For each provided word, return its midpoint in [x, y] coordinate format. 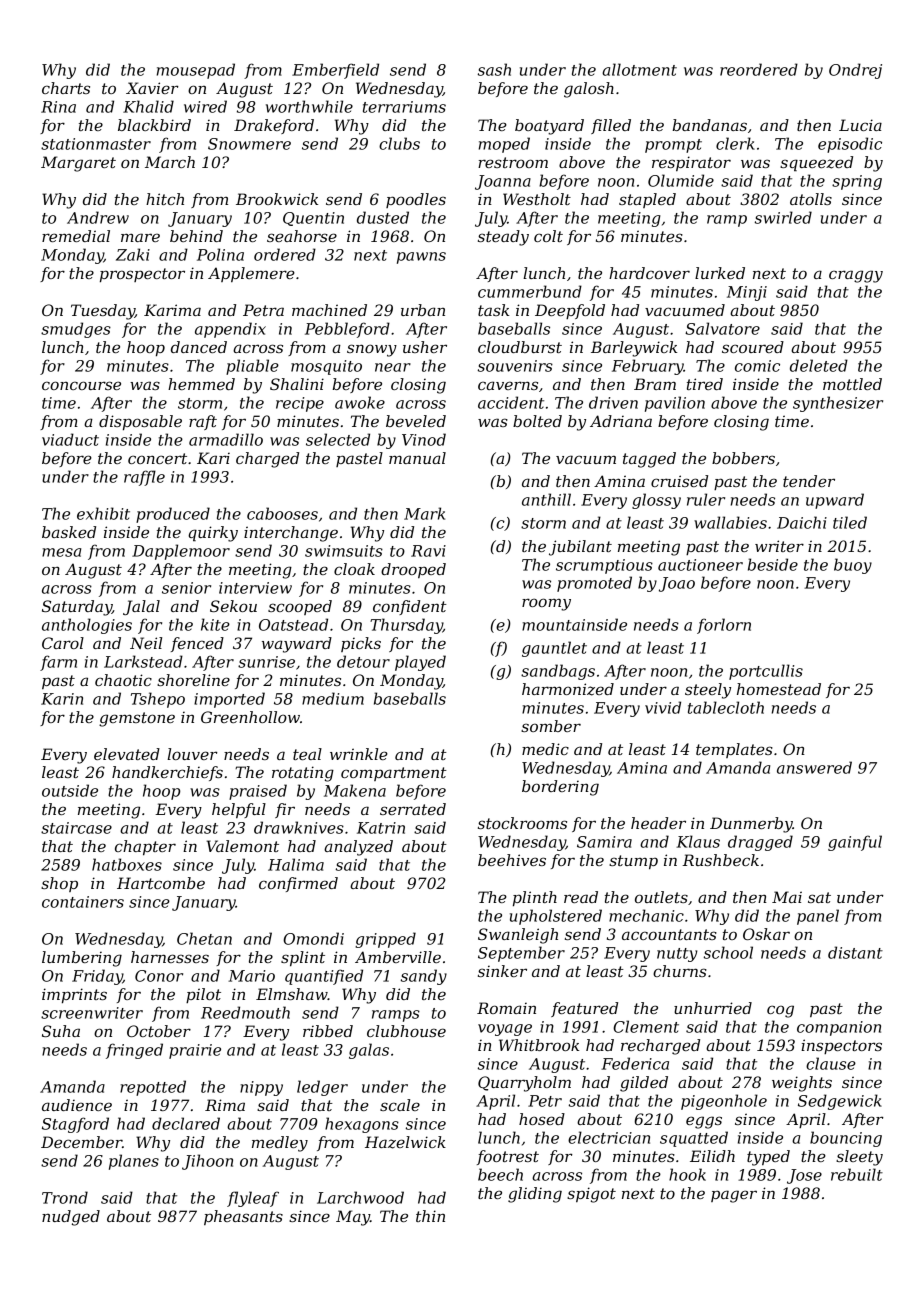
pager [734, 1196]
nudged [71, 1218]
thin [430, 1216]
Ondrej [855, 71]
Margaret [78, 164]
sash [494, 69]
